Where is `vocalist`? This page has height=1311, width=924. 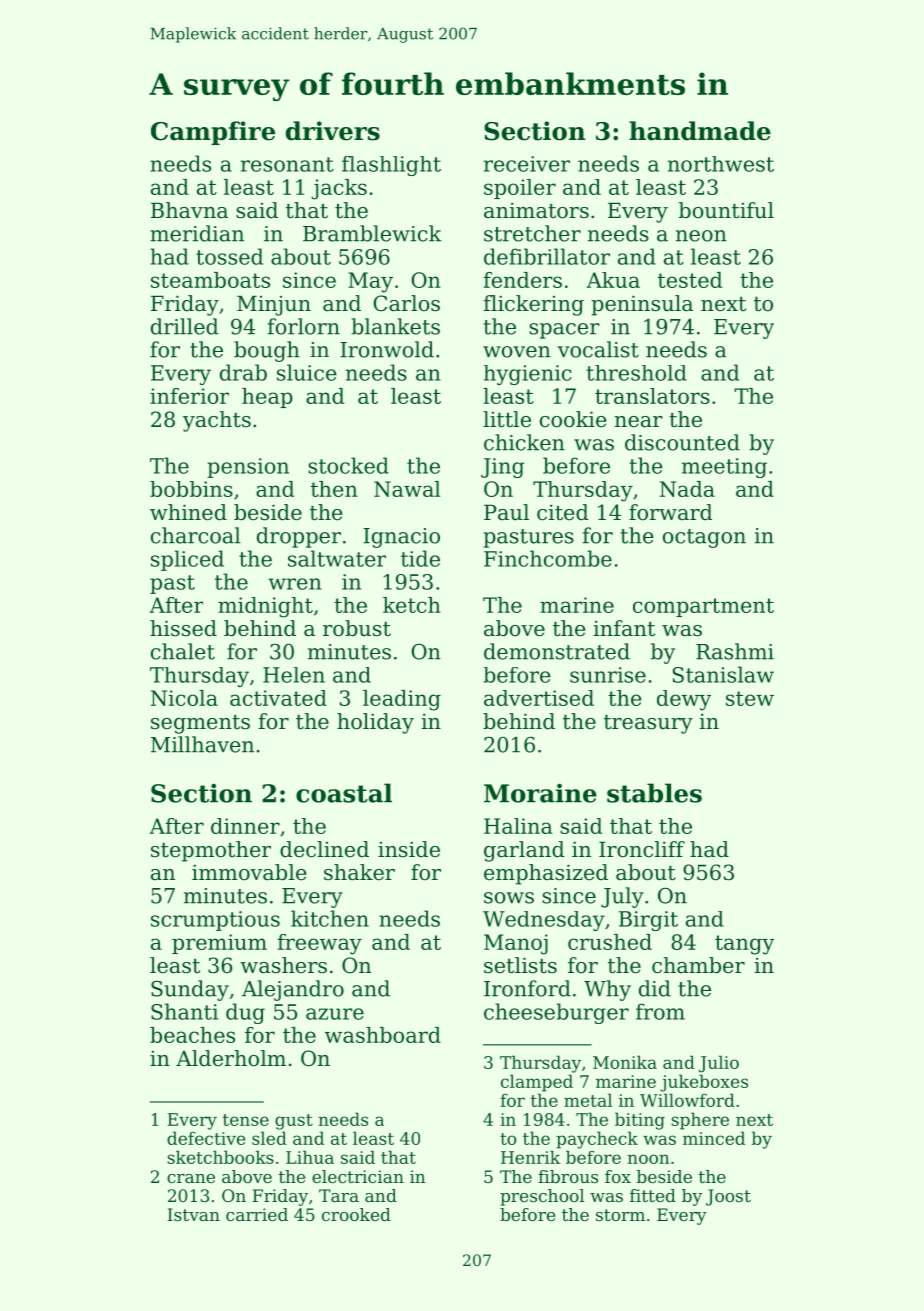
vocalist is located at coordinates (598, 349).
